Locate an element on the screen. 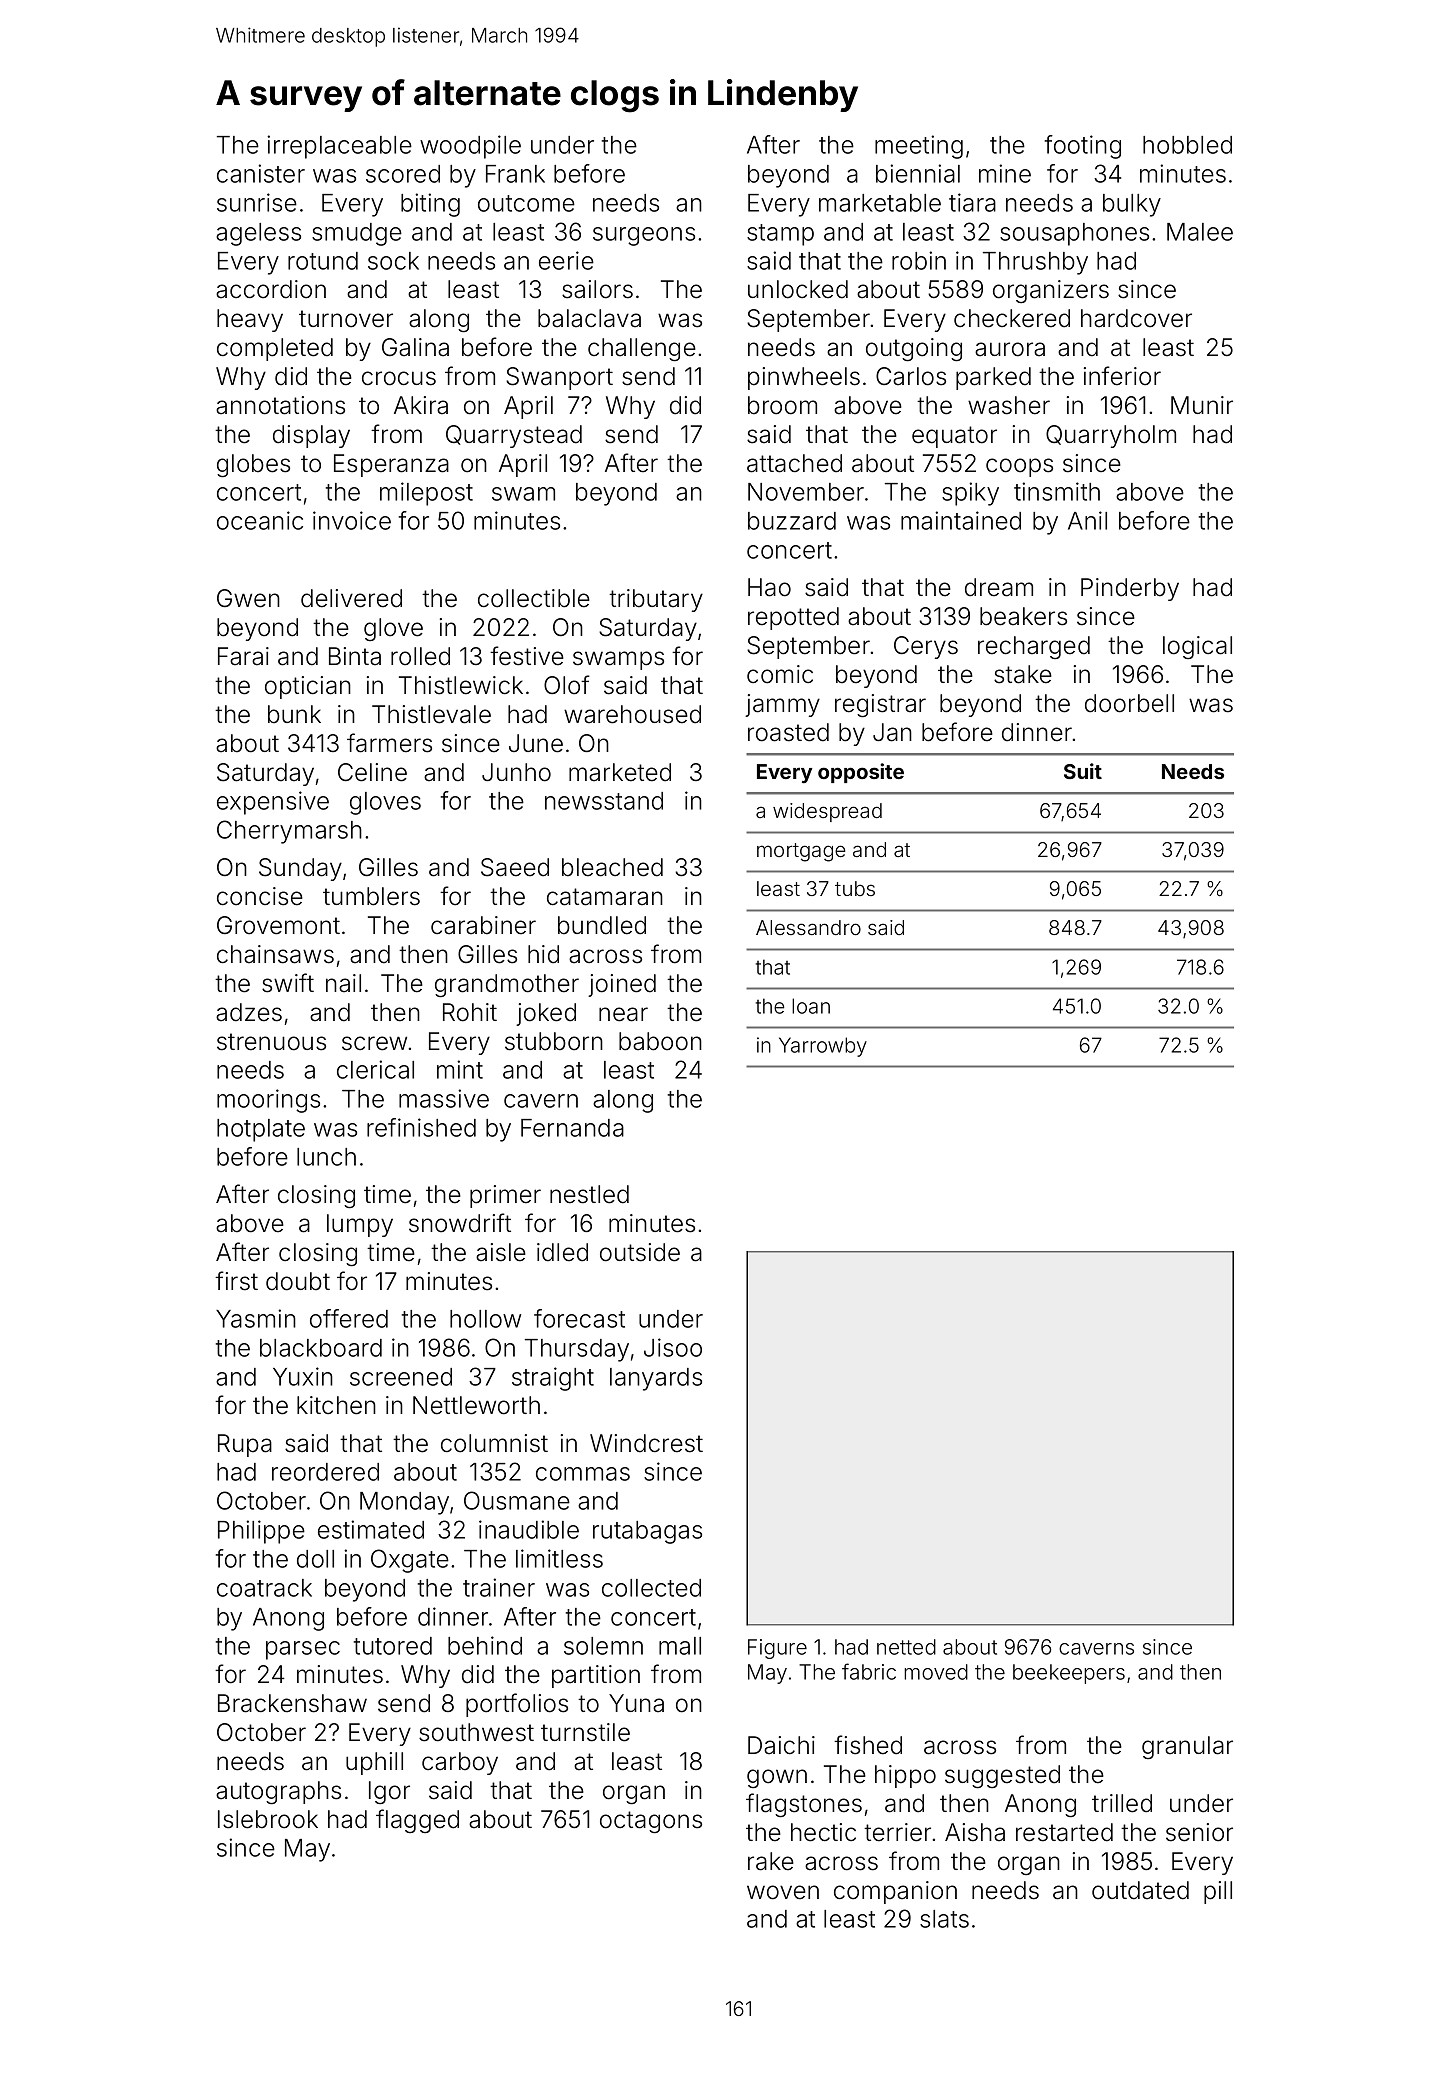 Image resolution: width=1450 pixels, height=2100 pixels. Hao is located at coordinates (769, 587).
